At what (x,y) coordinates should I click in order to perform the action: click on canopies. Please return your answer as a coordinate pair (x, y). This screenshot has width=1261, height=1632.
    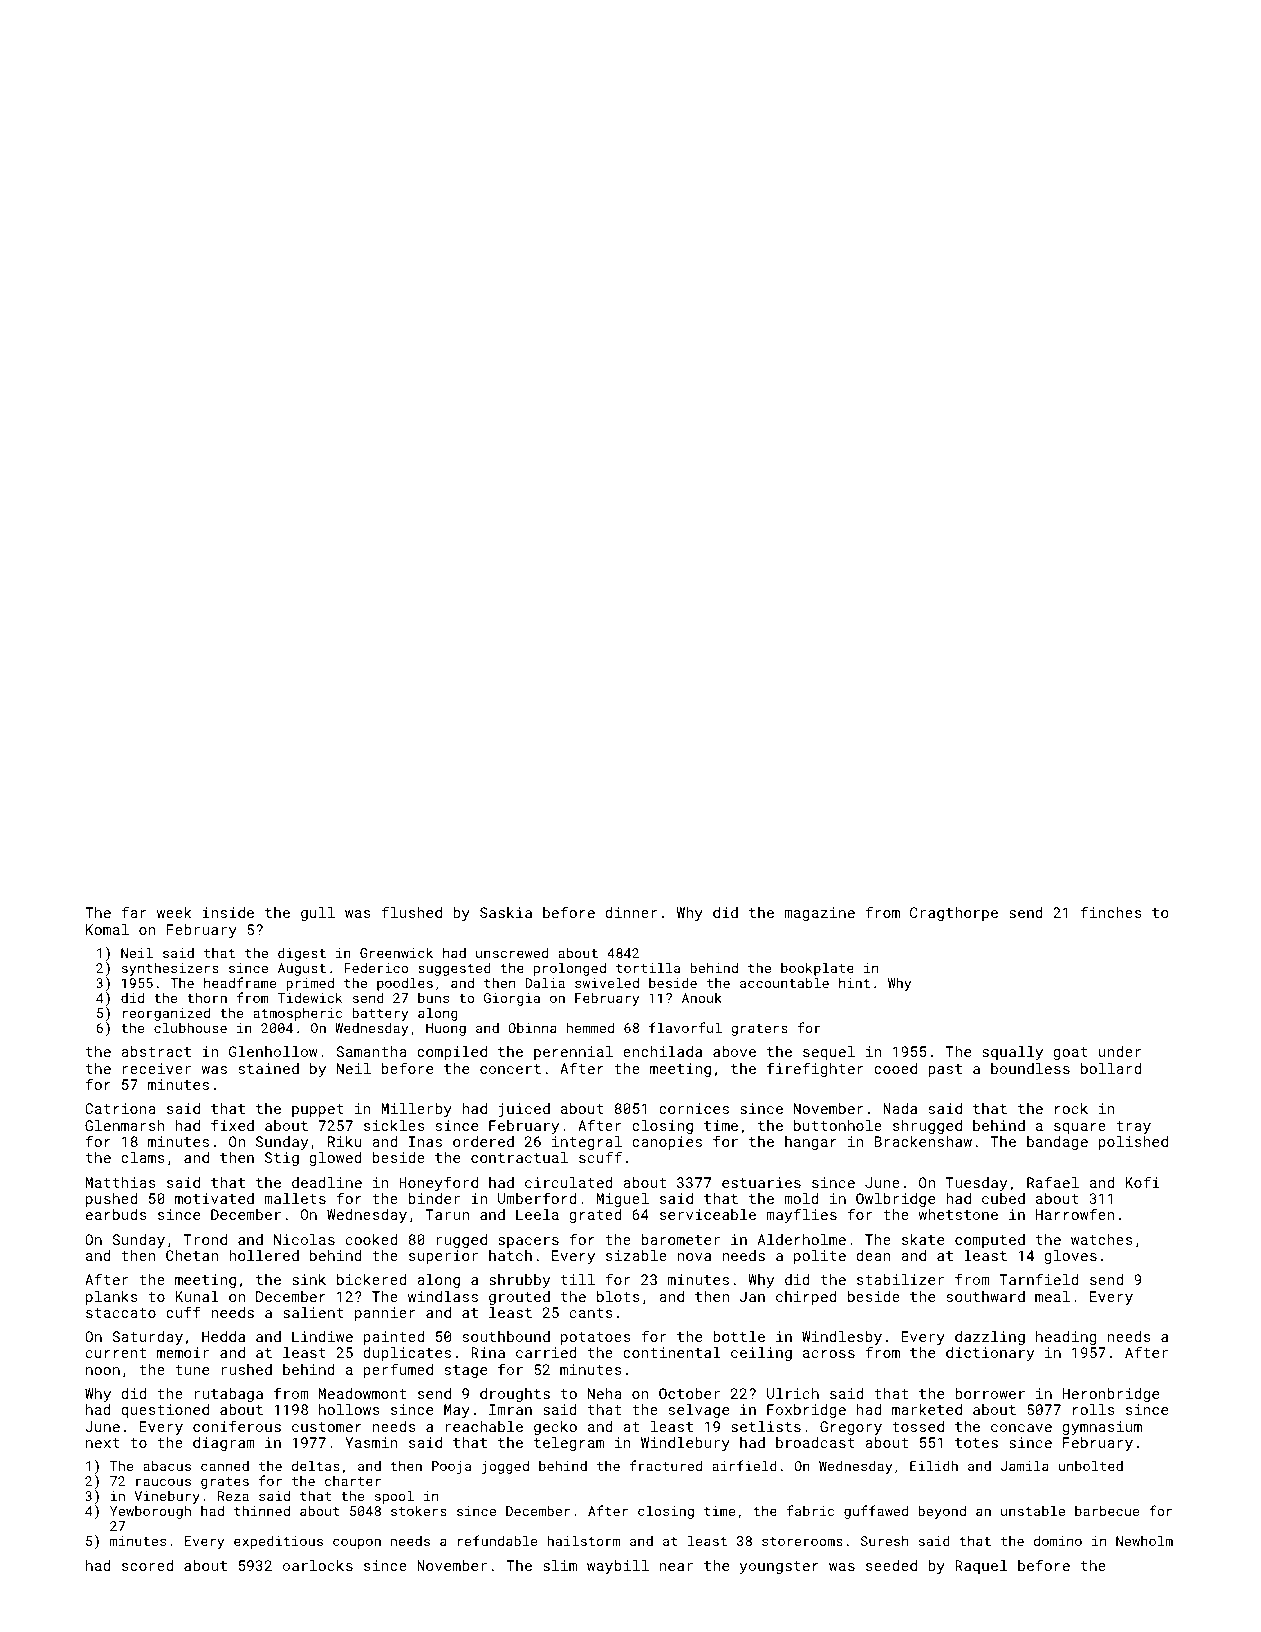
    Looking at the image, I should click on (667, 1143).
